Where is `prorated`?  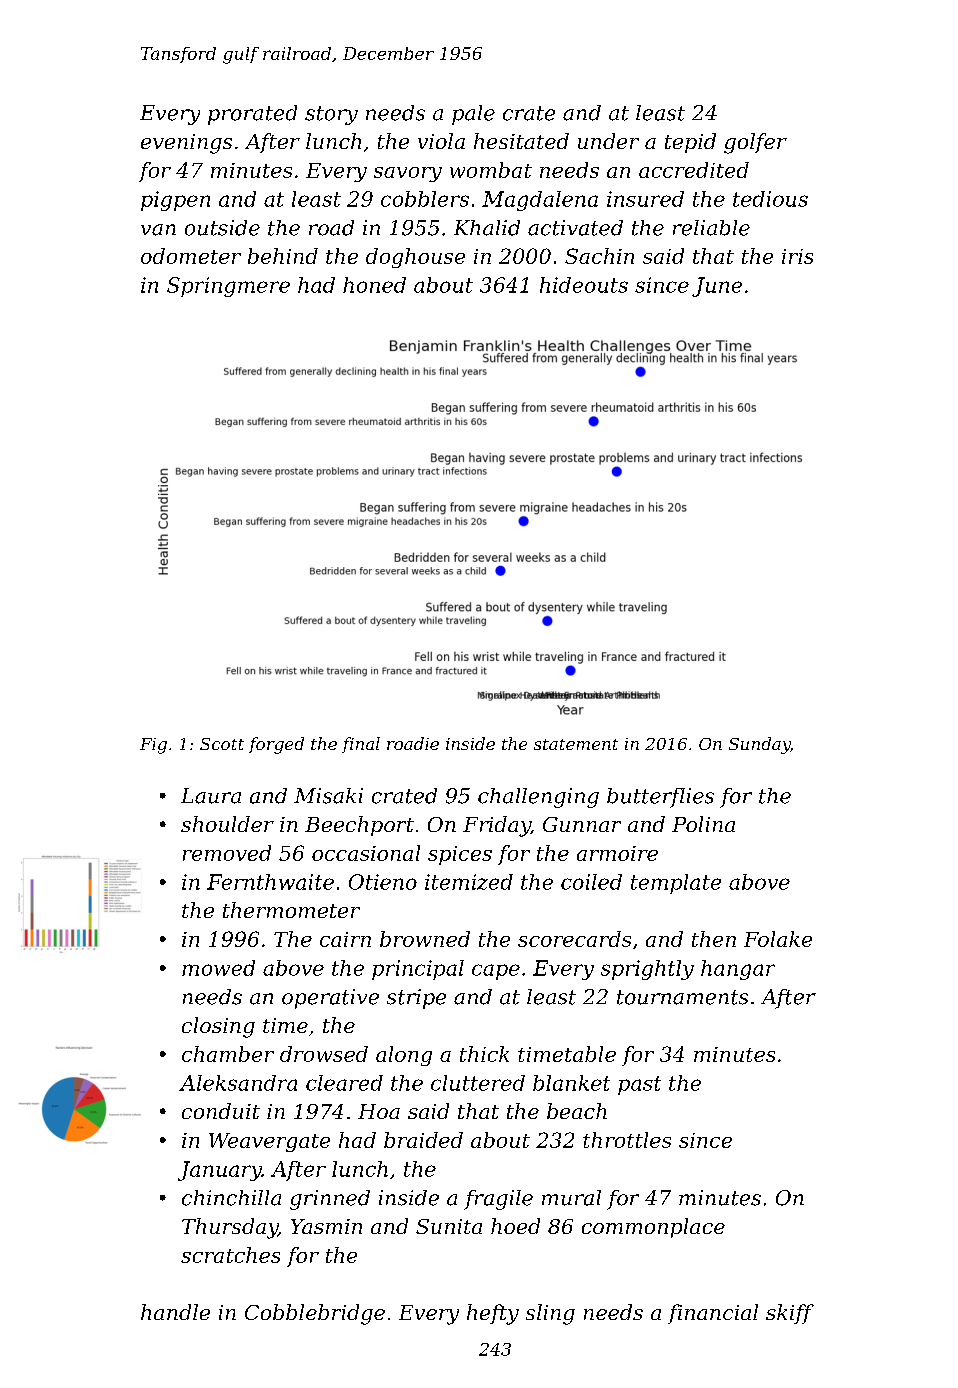
prorated is located at coordinates (252, 115).
